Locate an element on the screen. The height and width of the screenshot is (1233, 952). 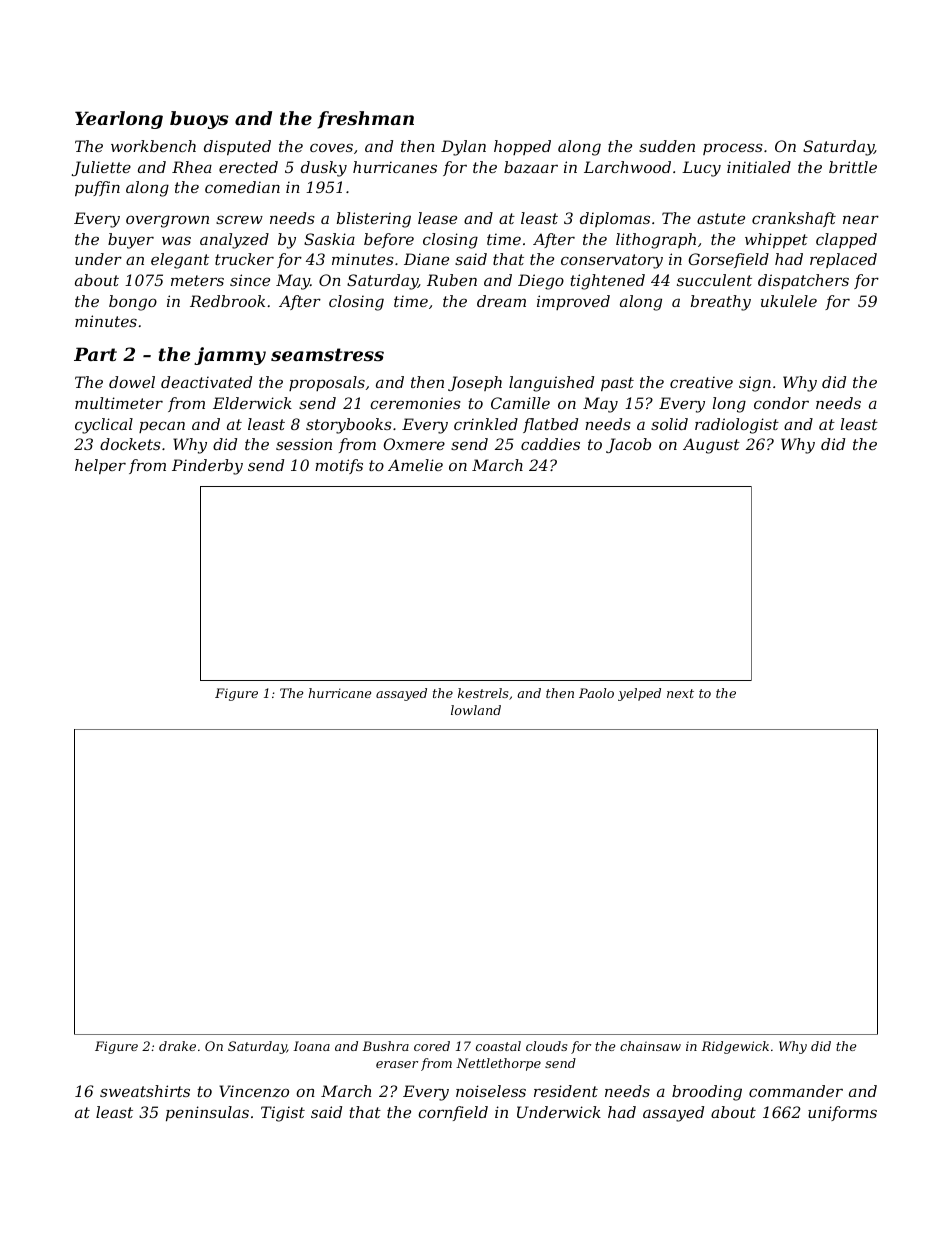
August is located at coordinates (711, 446).
